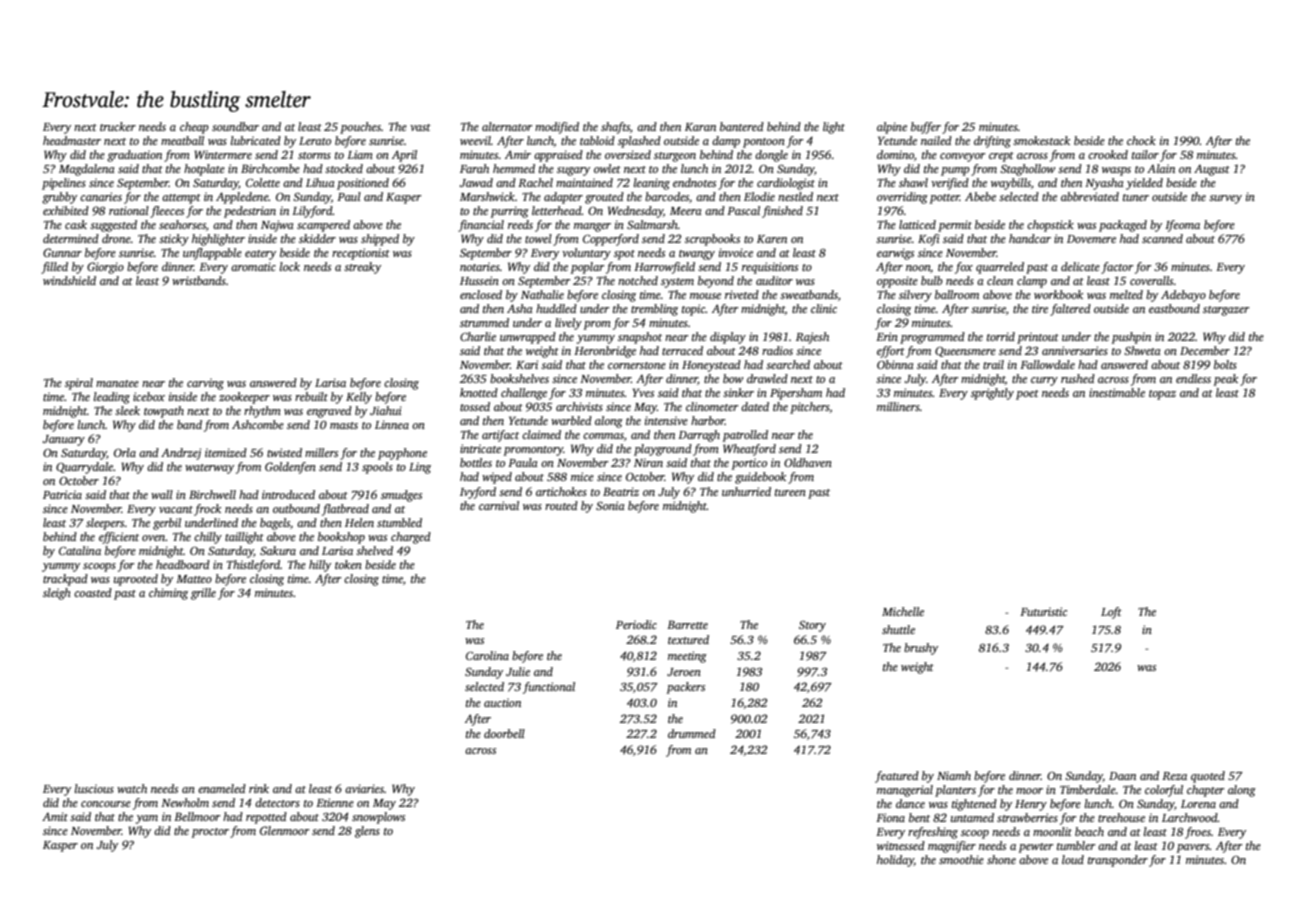 The image size is (1308, 924). I want to click on Loft, so click(1111, 613).
